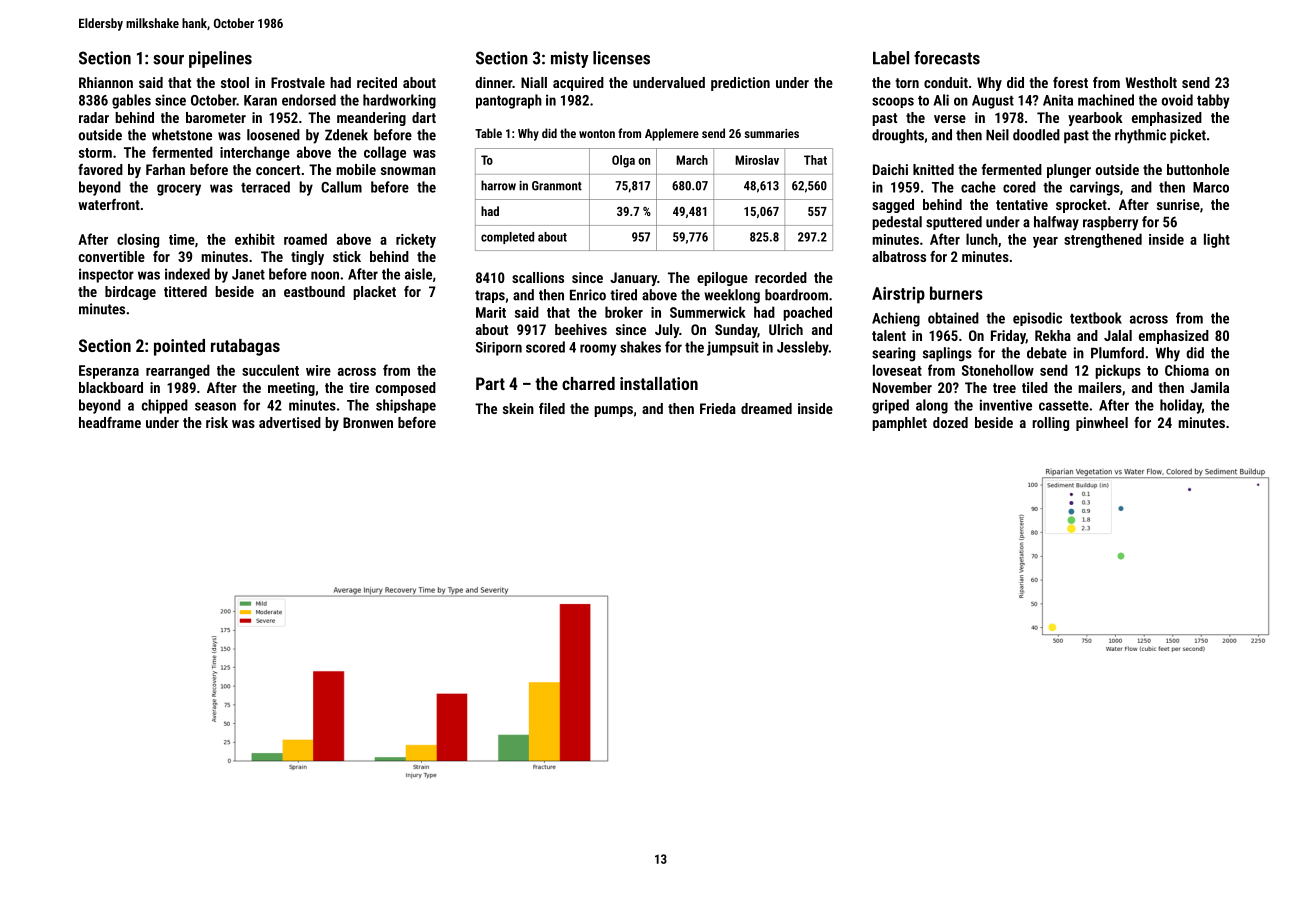 The width and height of the screenshot is (1308, 924). What do you see at coordinates (621, 58) in the screenshot?
I see `licenses` at bounding box center [621, 58].
